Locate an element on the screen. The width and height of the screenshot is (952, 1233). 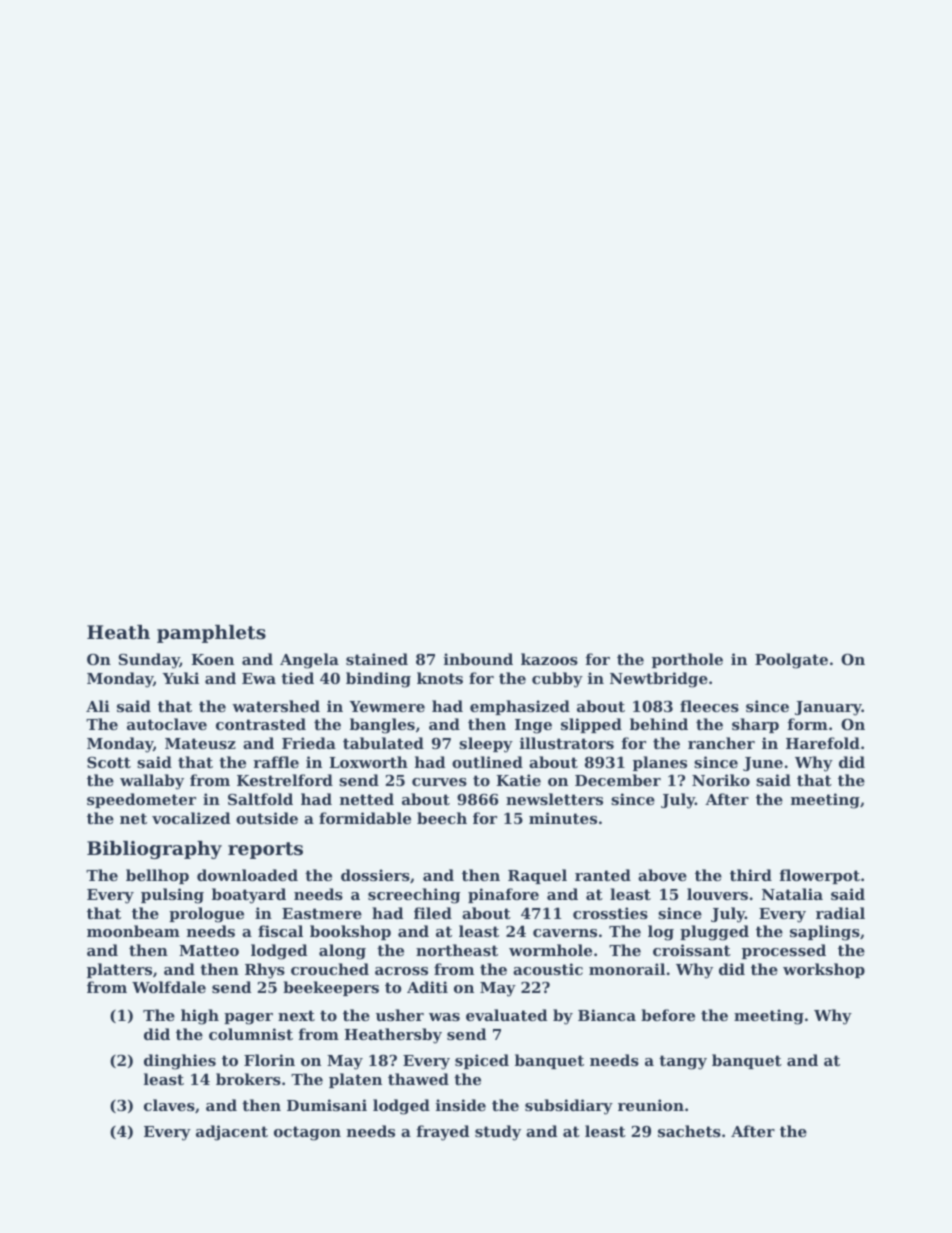
croissant is located at coordinates (692, 950).
